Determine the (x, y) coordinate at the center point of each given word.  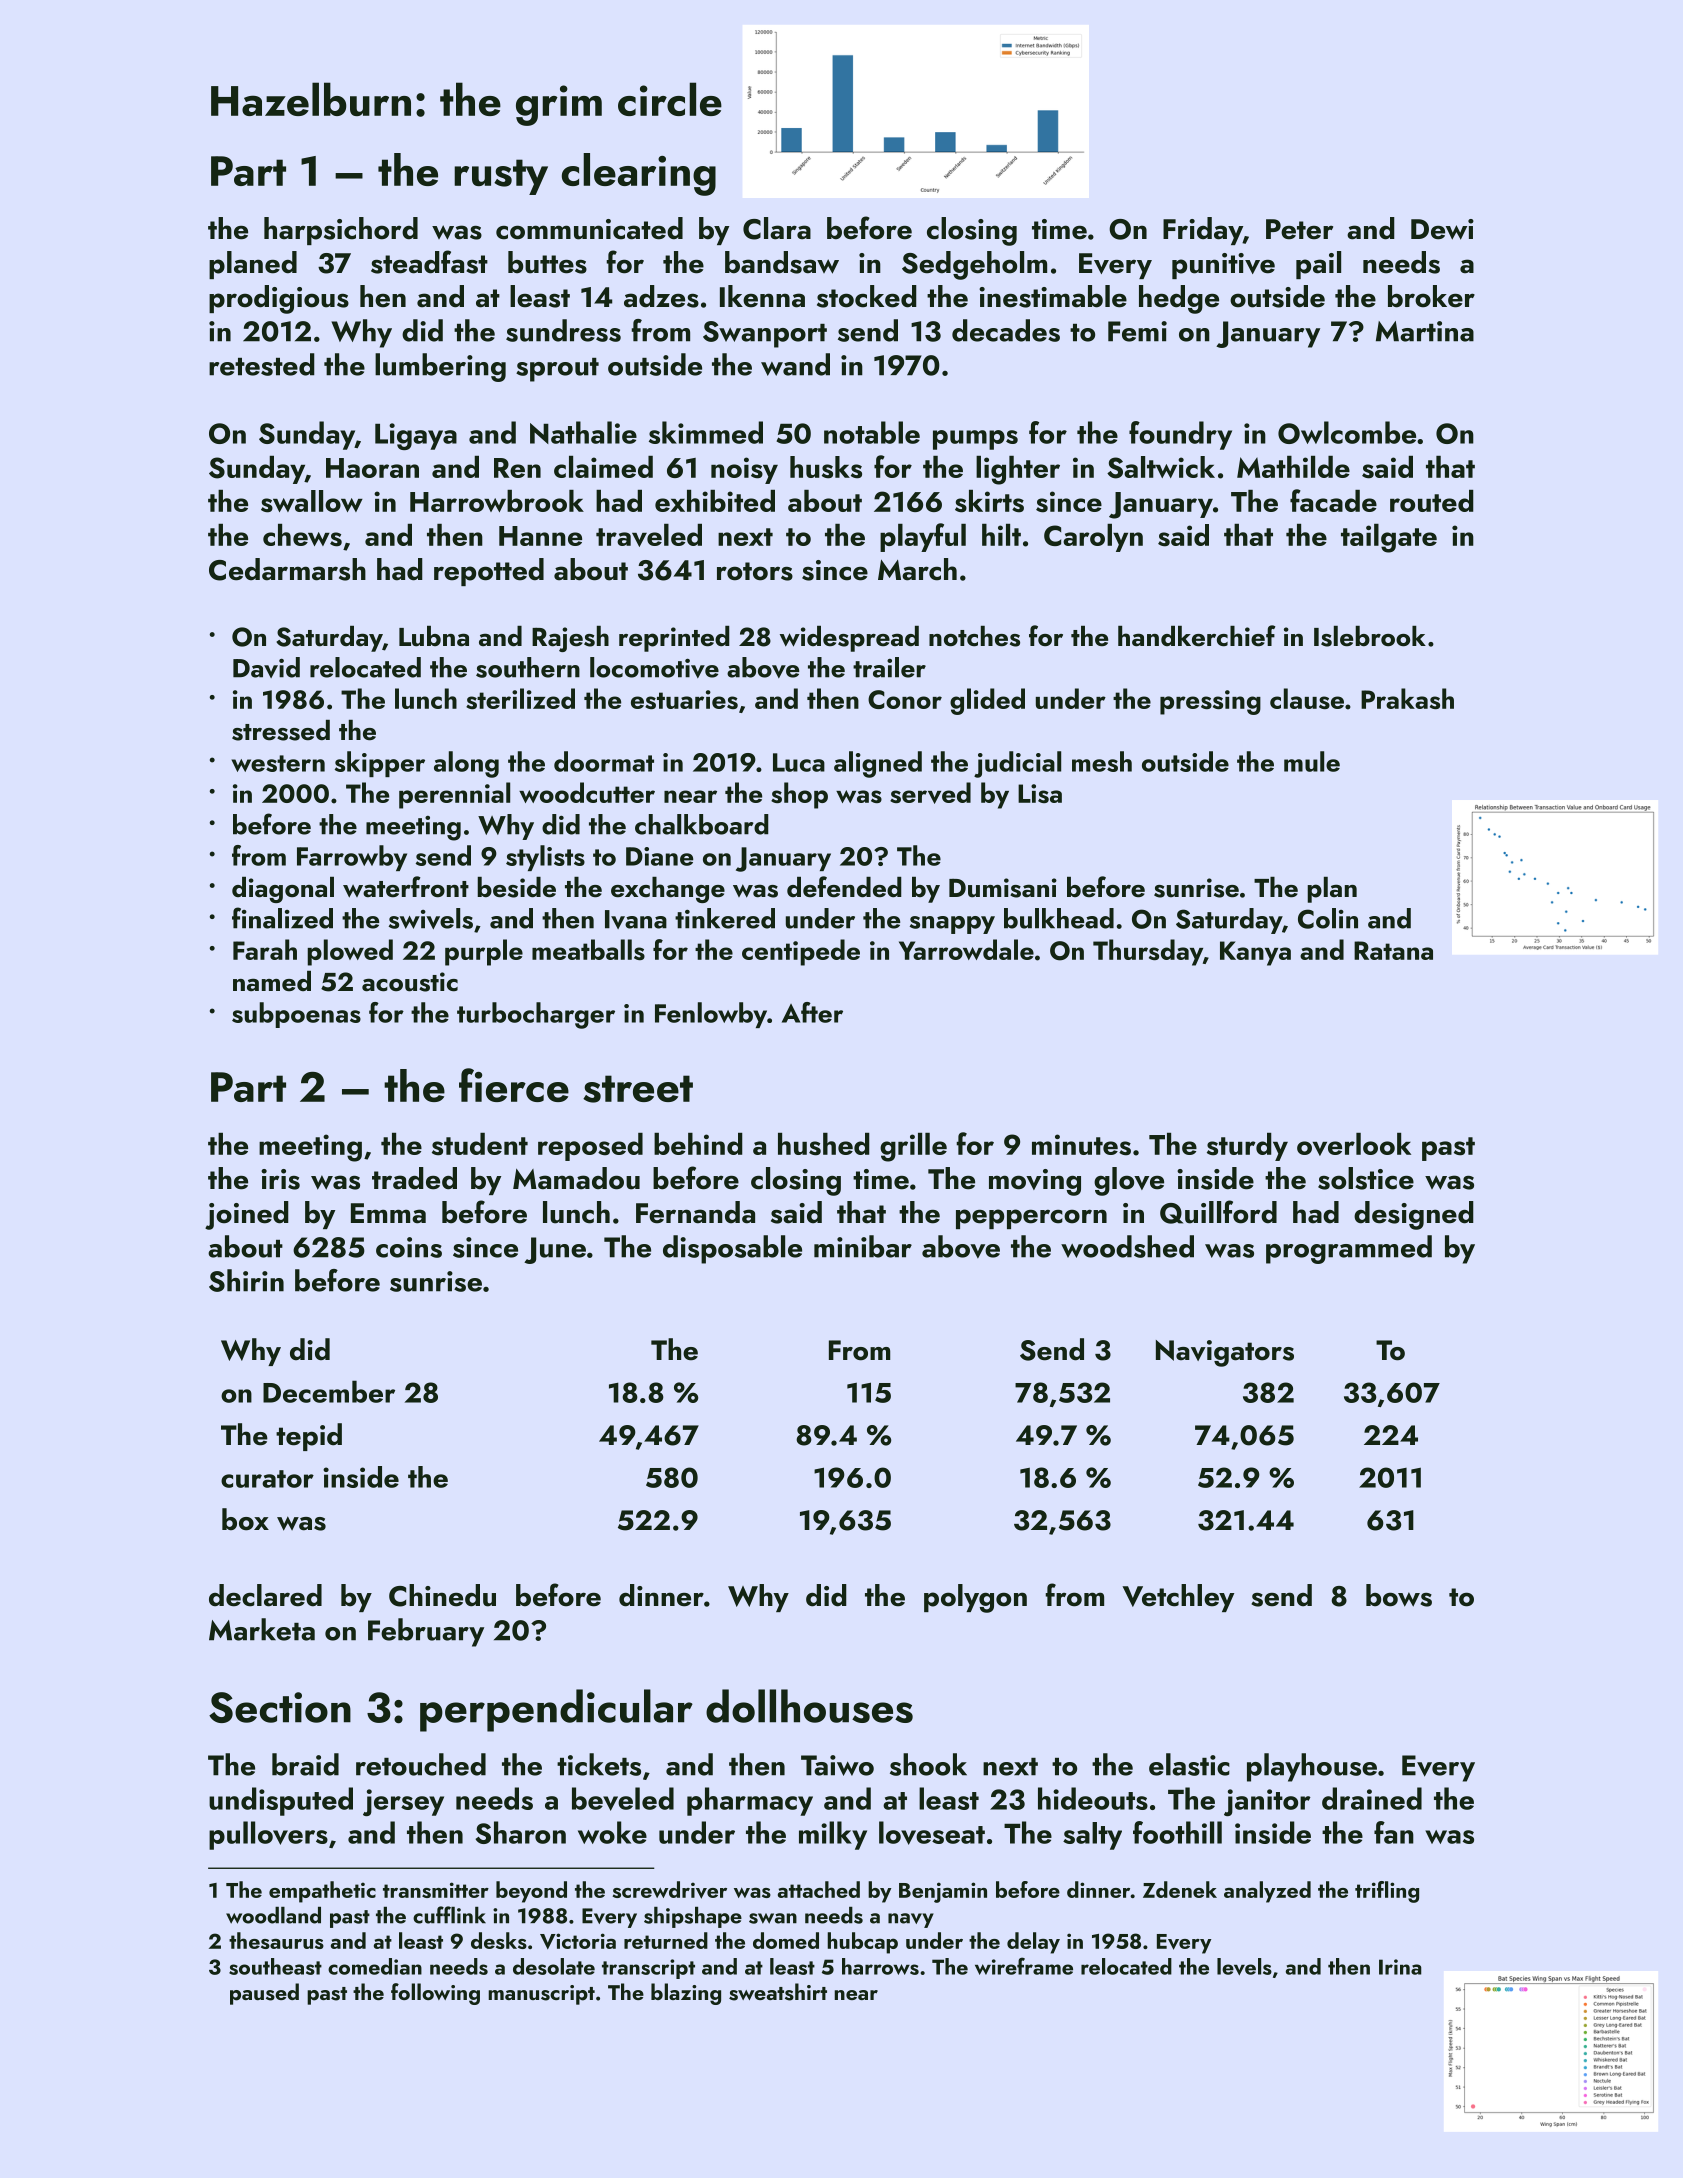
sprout (557, 370)
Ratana (1393, 950)
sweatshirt (778, 1992)
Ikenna (762, 296)
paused (264, 1994)
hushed (824, 1144)
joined (247, 1215)
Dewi (1442, 229)
